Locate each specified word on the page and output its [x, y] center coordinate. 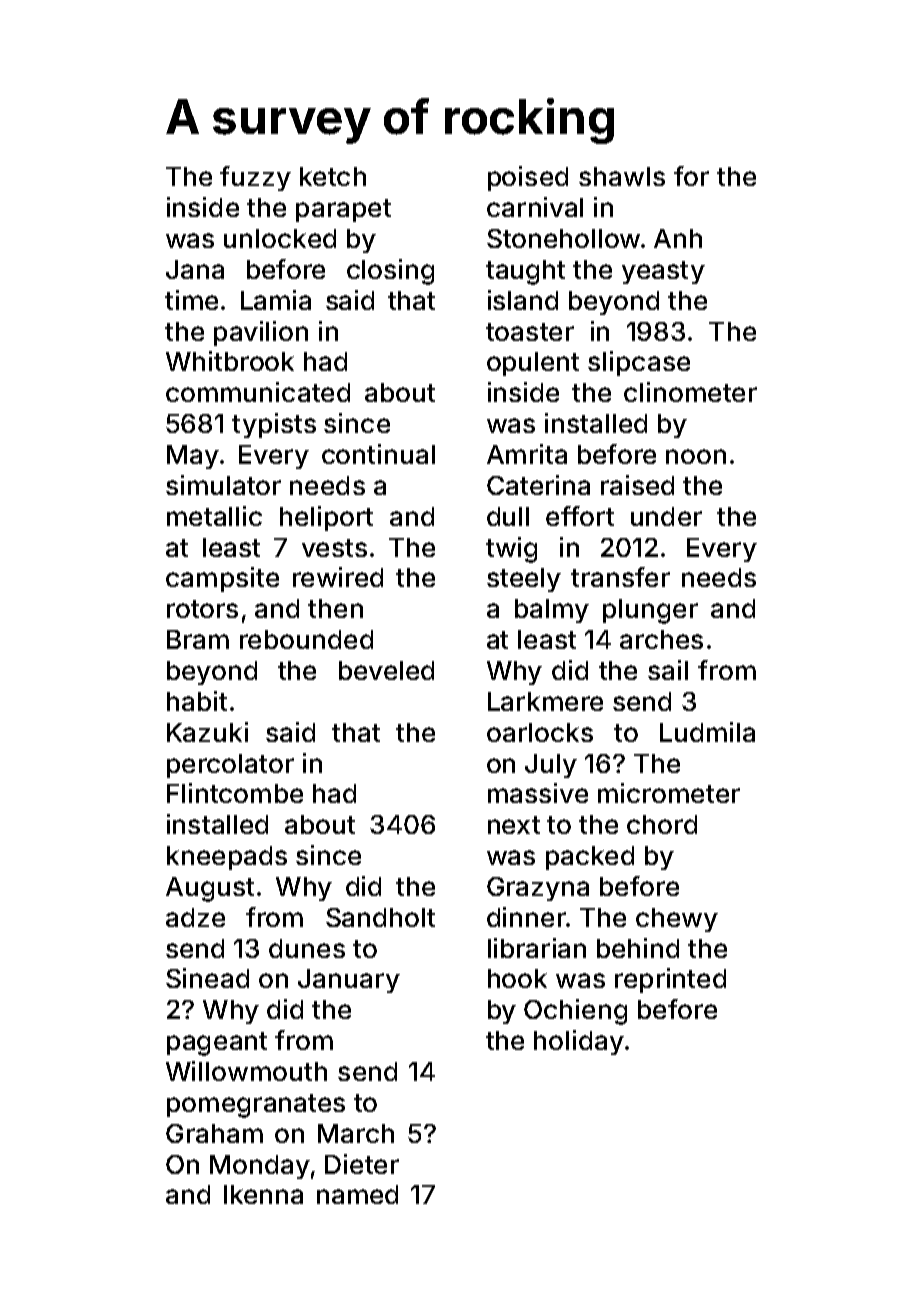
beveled [386, 670]
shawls [622, 176]
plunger [650, 611]
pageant [217, 1044]
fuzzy [255, 178]
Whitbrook [230, 361]
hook [517, 978]
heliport [326, 518]
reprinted [670, 980]
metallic [214, 516]
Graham [214, 1133]
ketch [333, 176]
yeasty [663, 272]
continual [378, 454]
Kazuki [207, 732]
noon [696, 456]
